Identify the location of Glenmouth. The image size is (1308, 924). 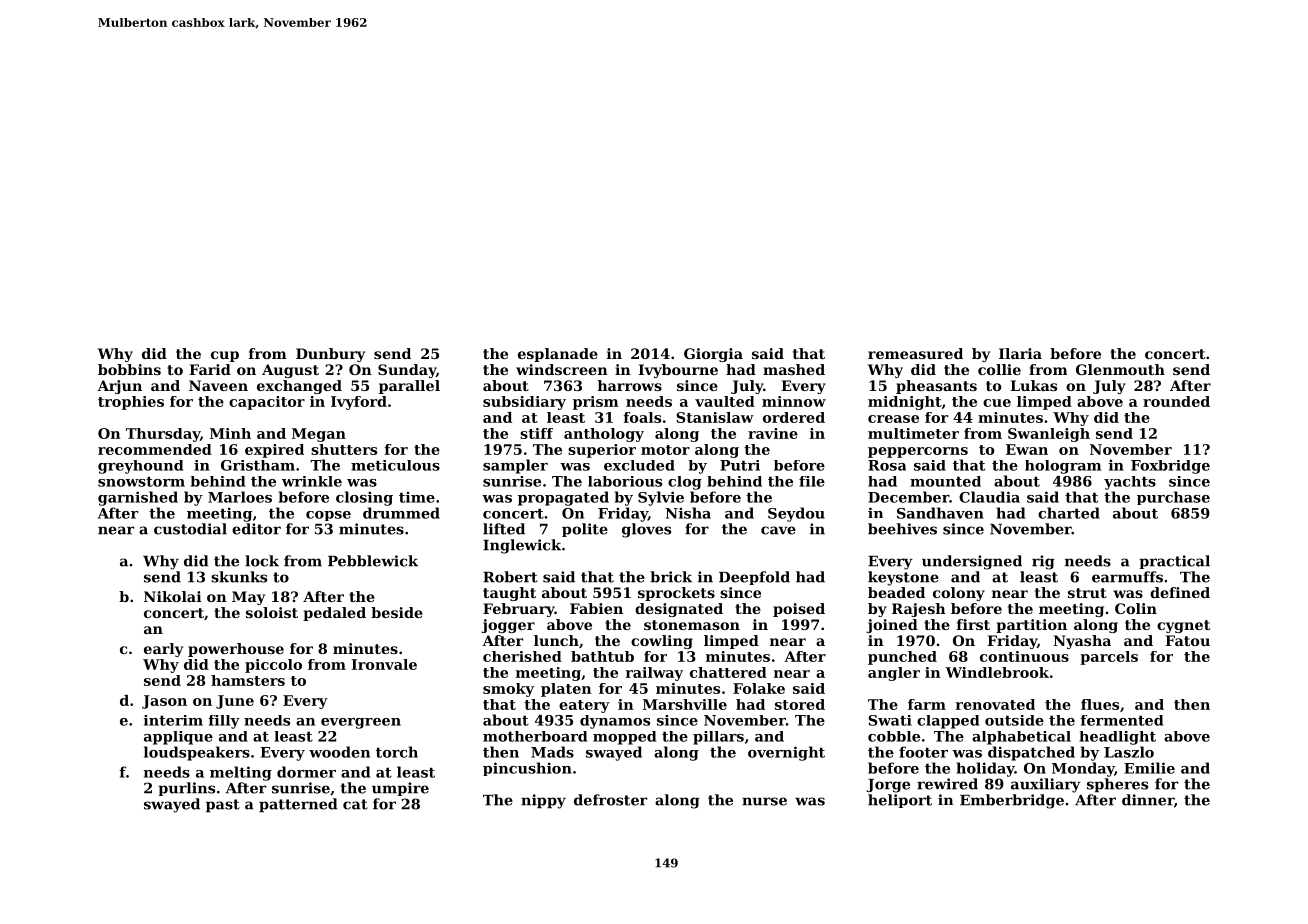
(1120, 369).
